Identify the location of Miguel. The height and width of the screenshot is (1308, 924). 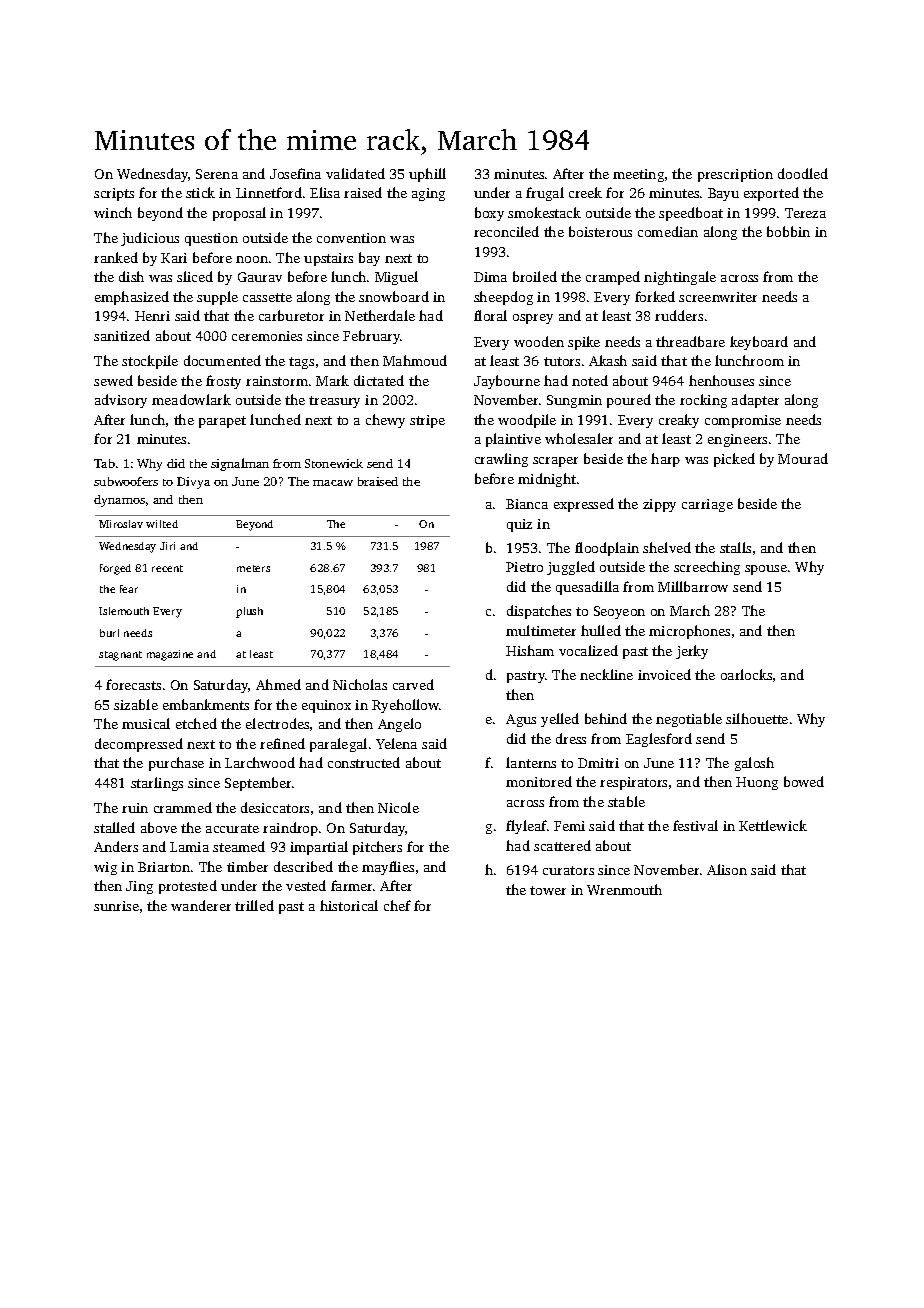
(396, 278).
